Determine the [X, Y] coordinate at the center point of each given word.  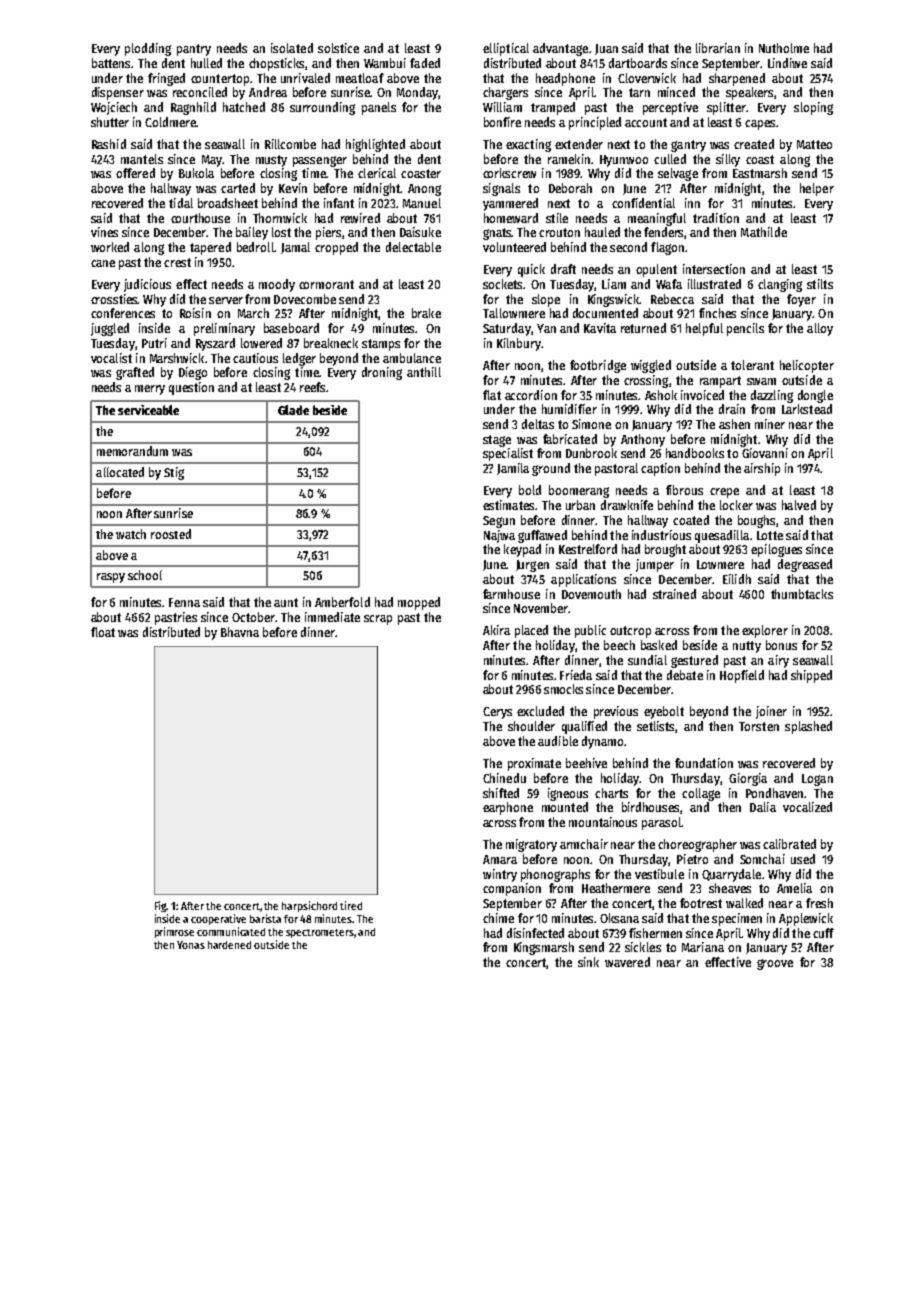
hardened [229, 945]
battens [112, 63]
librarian [718, 48]
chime [498, 918]
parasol [661, 823]
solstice [338, 48]
